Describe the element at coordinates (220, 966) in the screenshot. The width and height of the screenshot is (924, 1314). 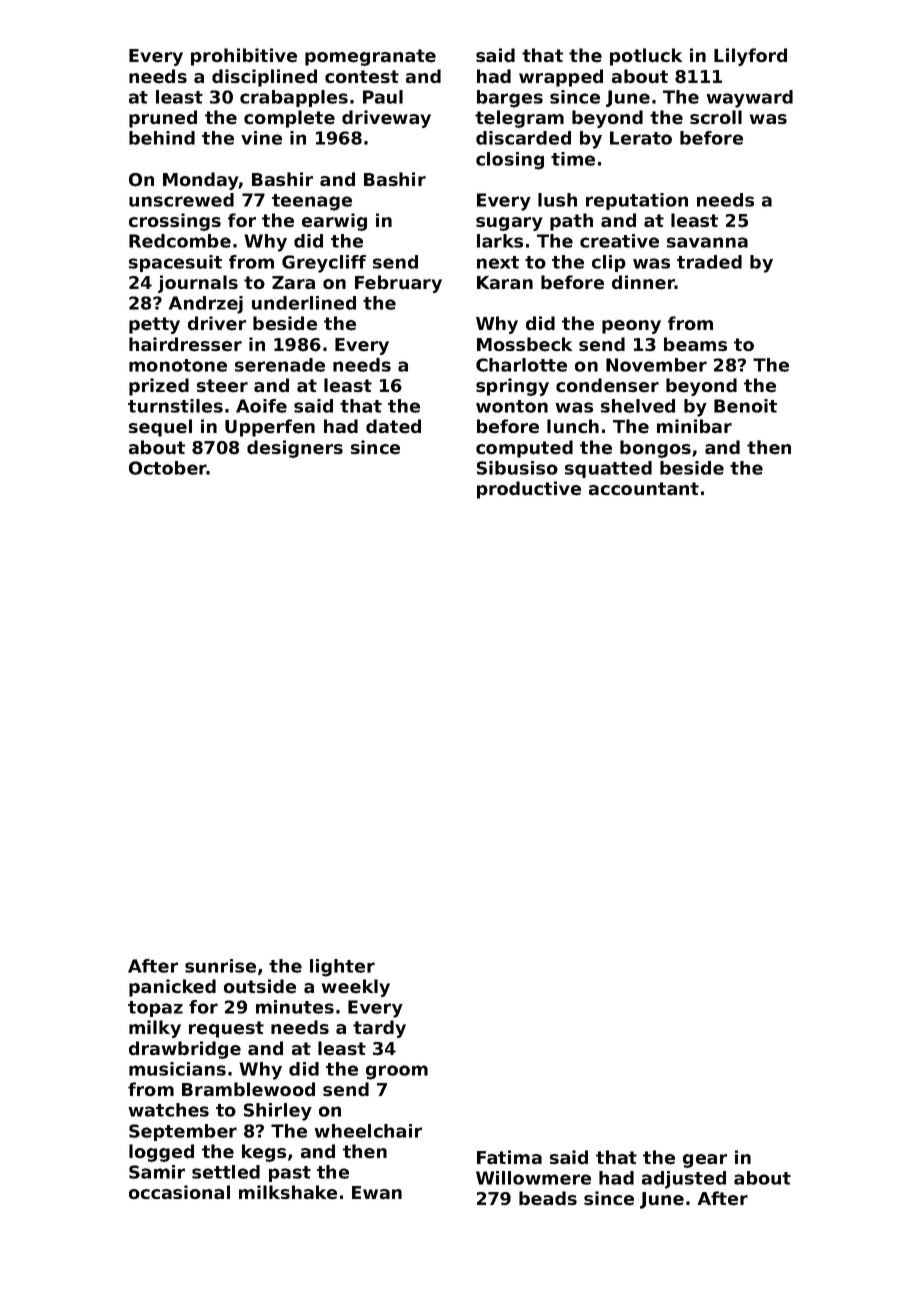
I see `sunrise` at that location.
